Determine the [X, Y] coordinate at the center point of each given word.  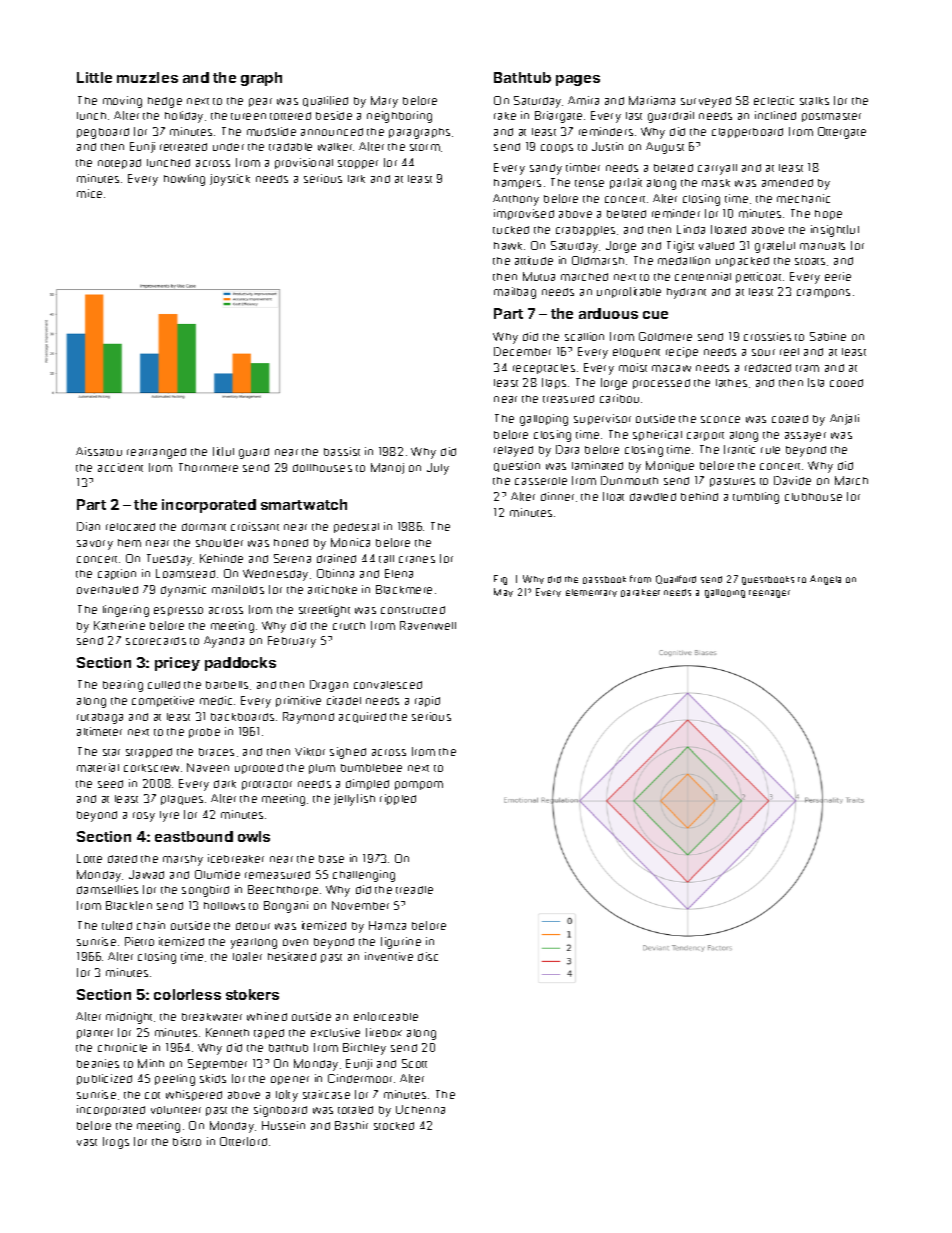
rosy [144, 817]
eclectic [774, 100]
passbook [604, 580]
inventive [389, 956]
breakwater [212, 1017]
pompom [419, 785]
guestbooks [768, 580]
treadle [414, 890]
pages [578, 80]
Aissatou [99, 451]
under [228, 147]
